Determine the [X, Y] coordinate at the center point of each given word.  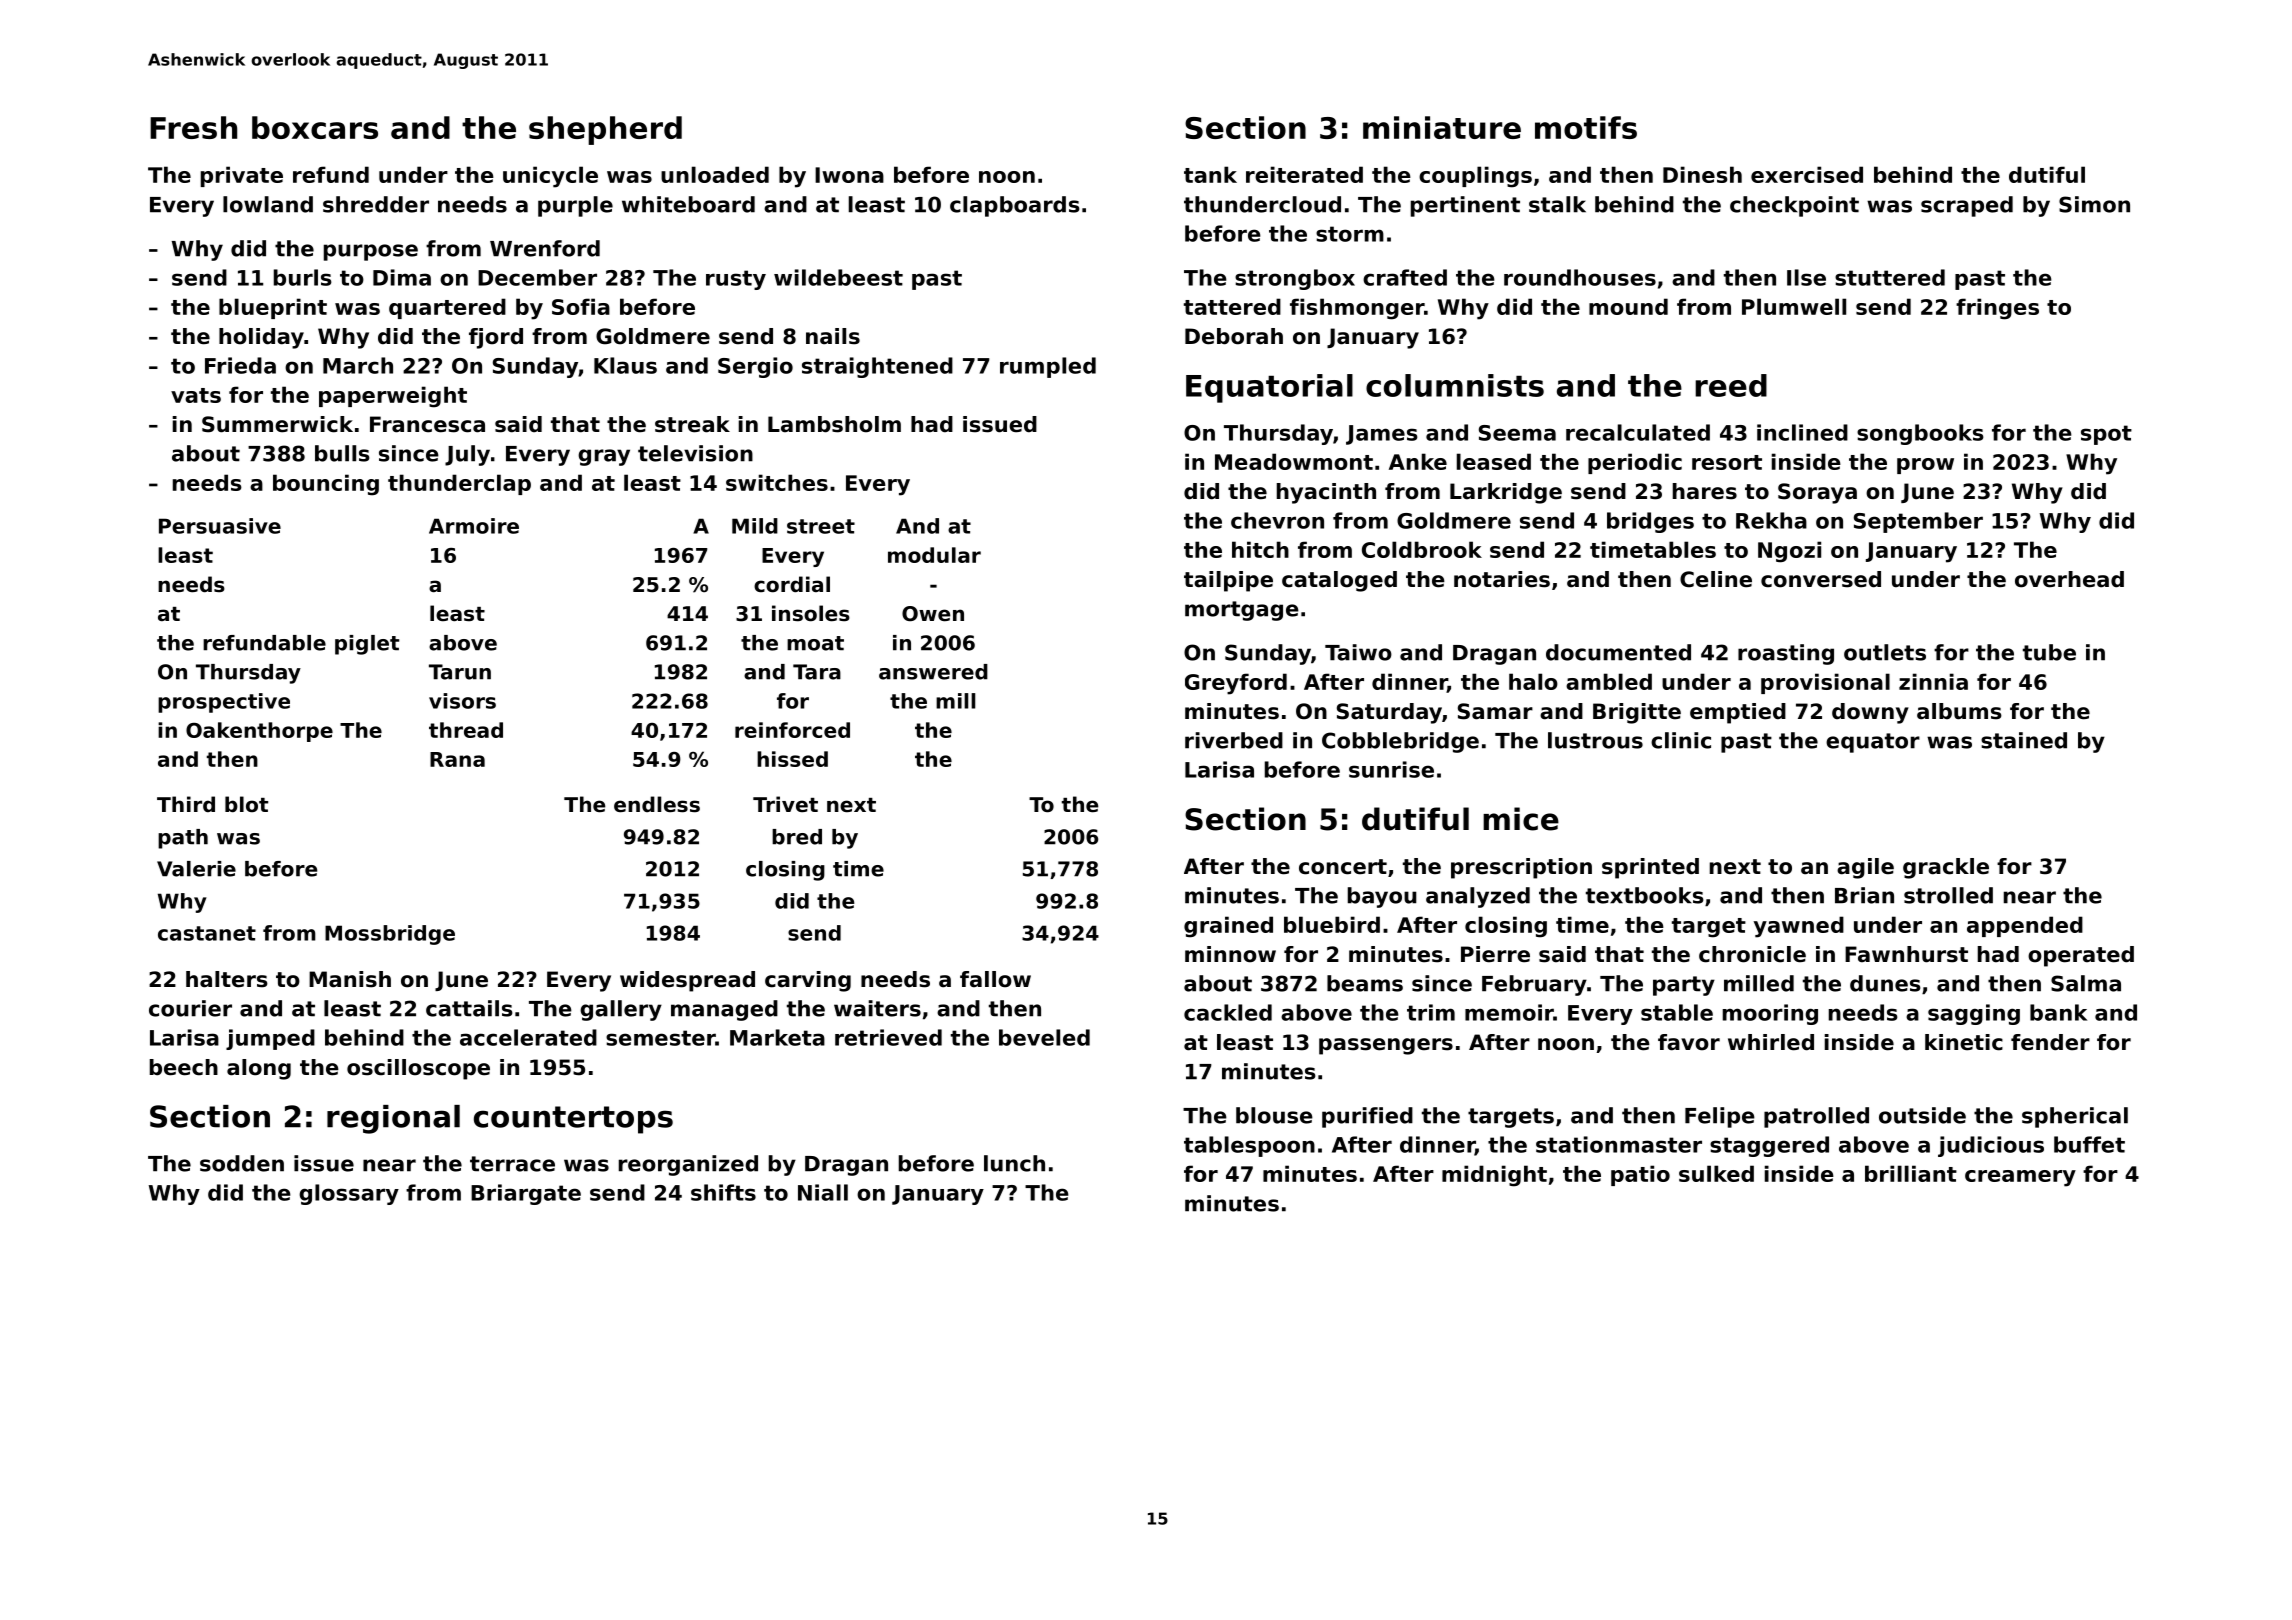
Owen [933, 614]
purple [575, 206]
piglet [367, 645]
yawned [1798, 927]
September [1918, 522]
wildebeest [838, 277]
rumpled [1048, 367]
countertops [573, 1120]
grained [1228, 927]
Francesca [427, 424]
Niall [823, 1192]
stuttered [1890, 277]
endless [657, 804]
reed [1731, 385]
